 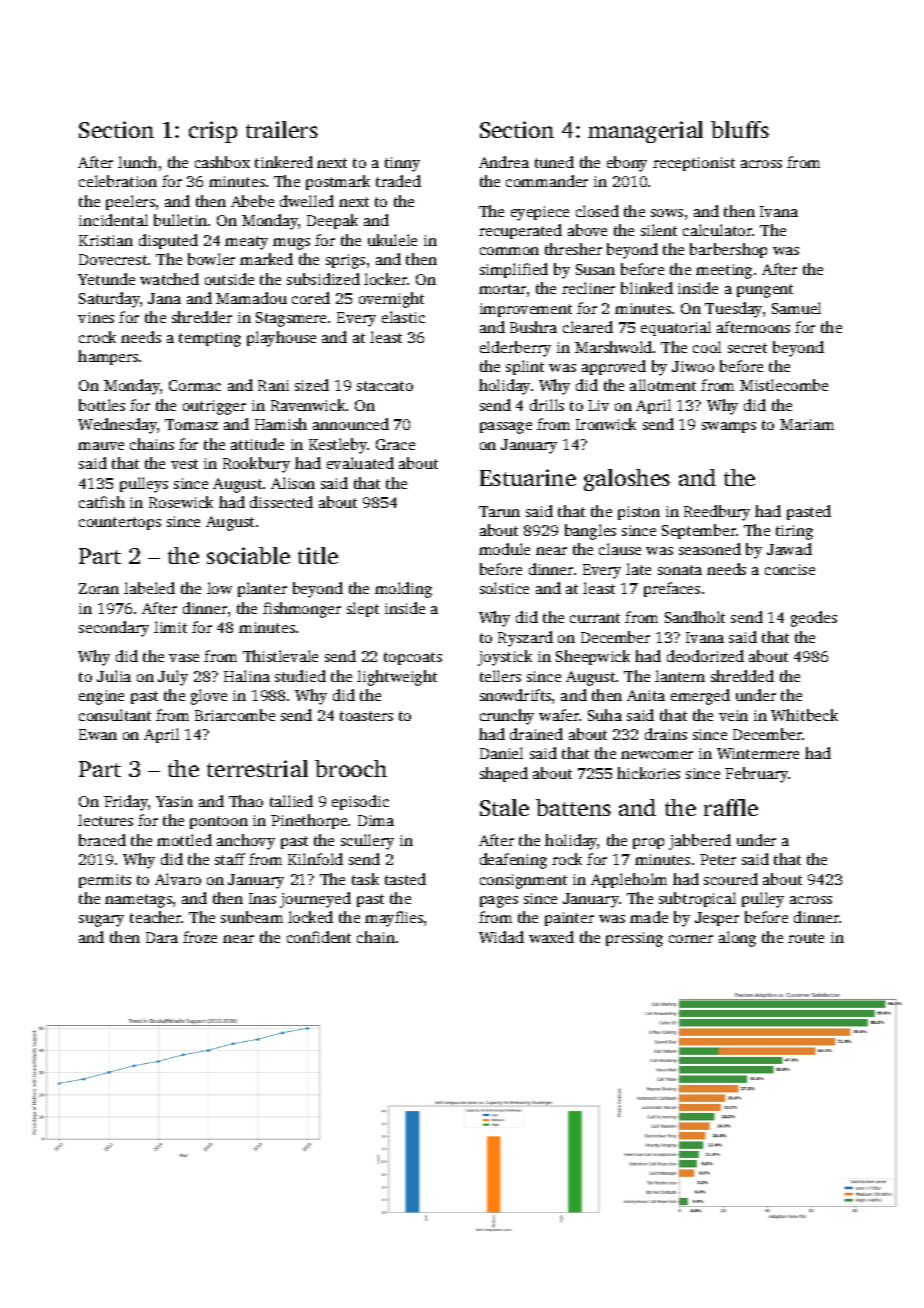 What do you see at coordinates (200, 937) in the page?
I see `froze` at bounding box center [200, 937].
